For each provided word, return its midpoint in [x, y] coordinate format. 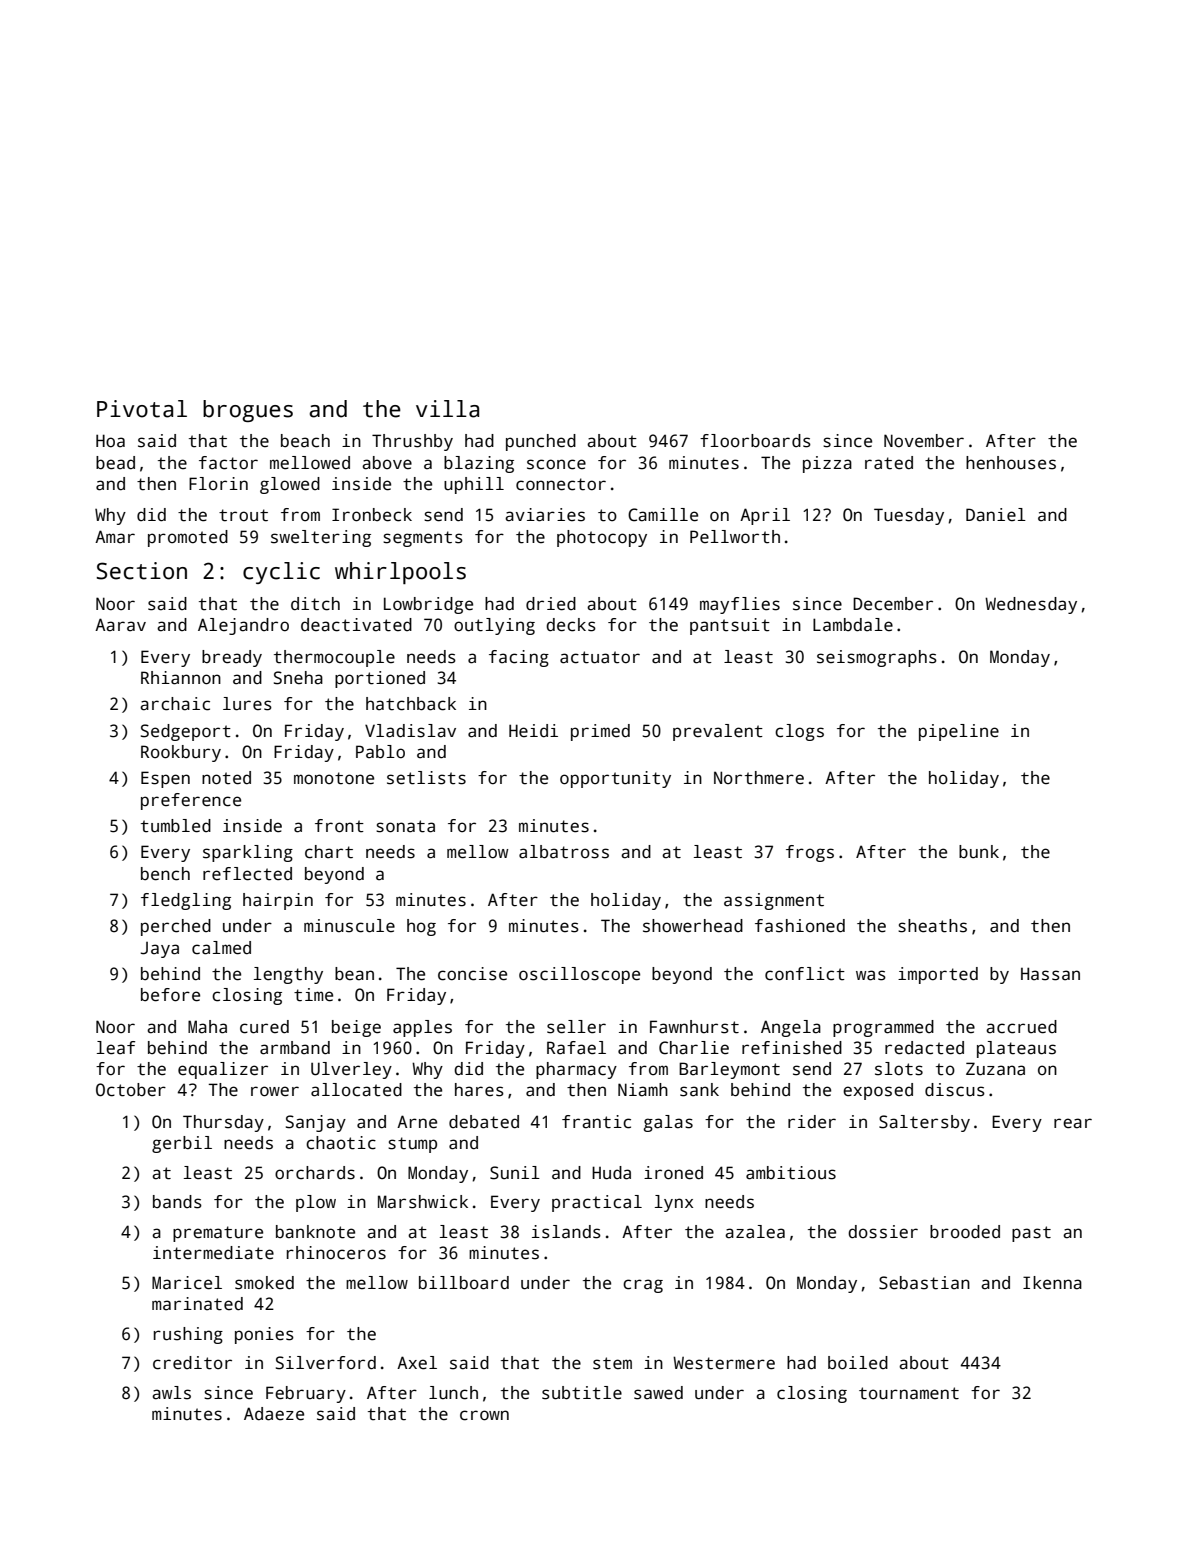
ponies [264, 1335]
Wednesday [1031, 605]
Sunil [515, 1173]
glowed [290, 485]
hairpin [278, 901]
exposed [878, 1091]
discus [955, 1090]
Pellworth [735, 537]
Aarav [120, 625]
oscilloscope [579, 975]
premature [218, 1234]
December [893, 604]
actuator [600, 657]
